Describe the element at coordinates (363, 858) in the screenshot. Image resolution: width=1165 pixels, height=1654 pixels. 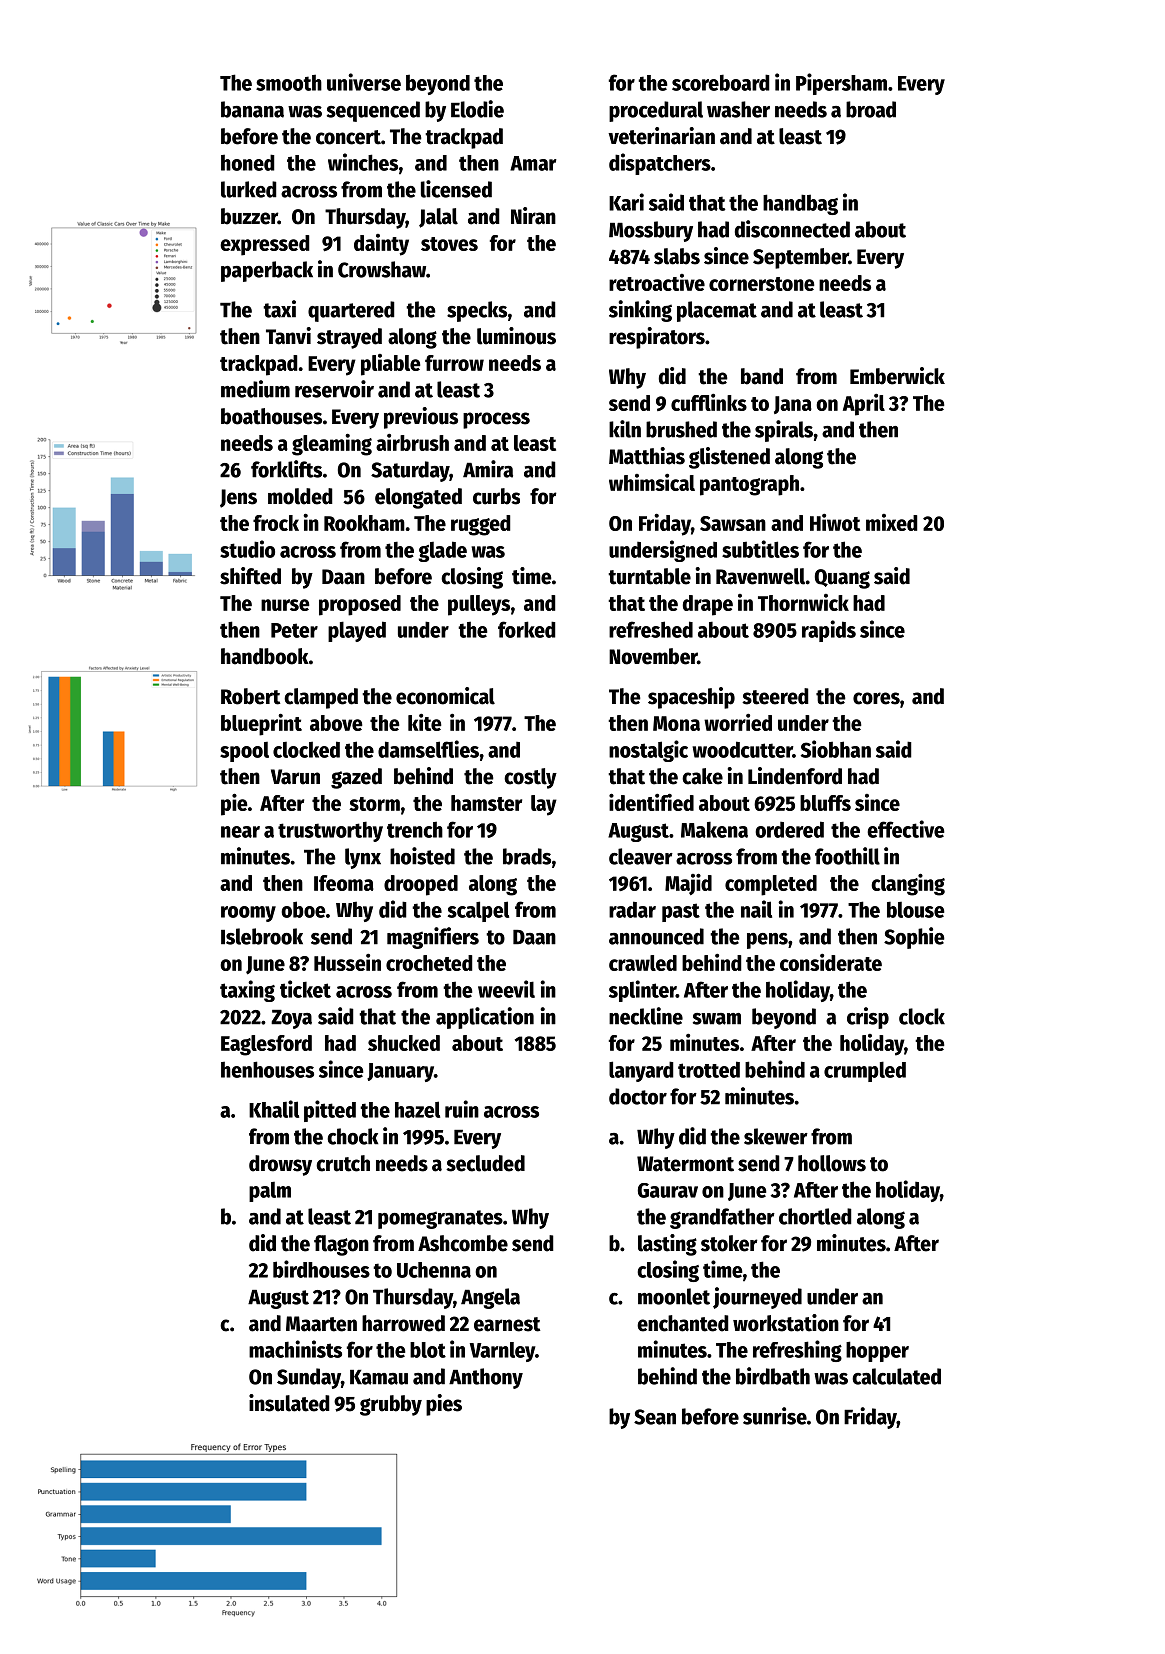
I see `lynx` at that location.
